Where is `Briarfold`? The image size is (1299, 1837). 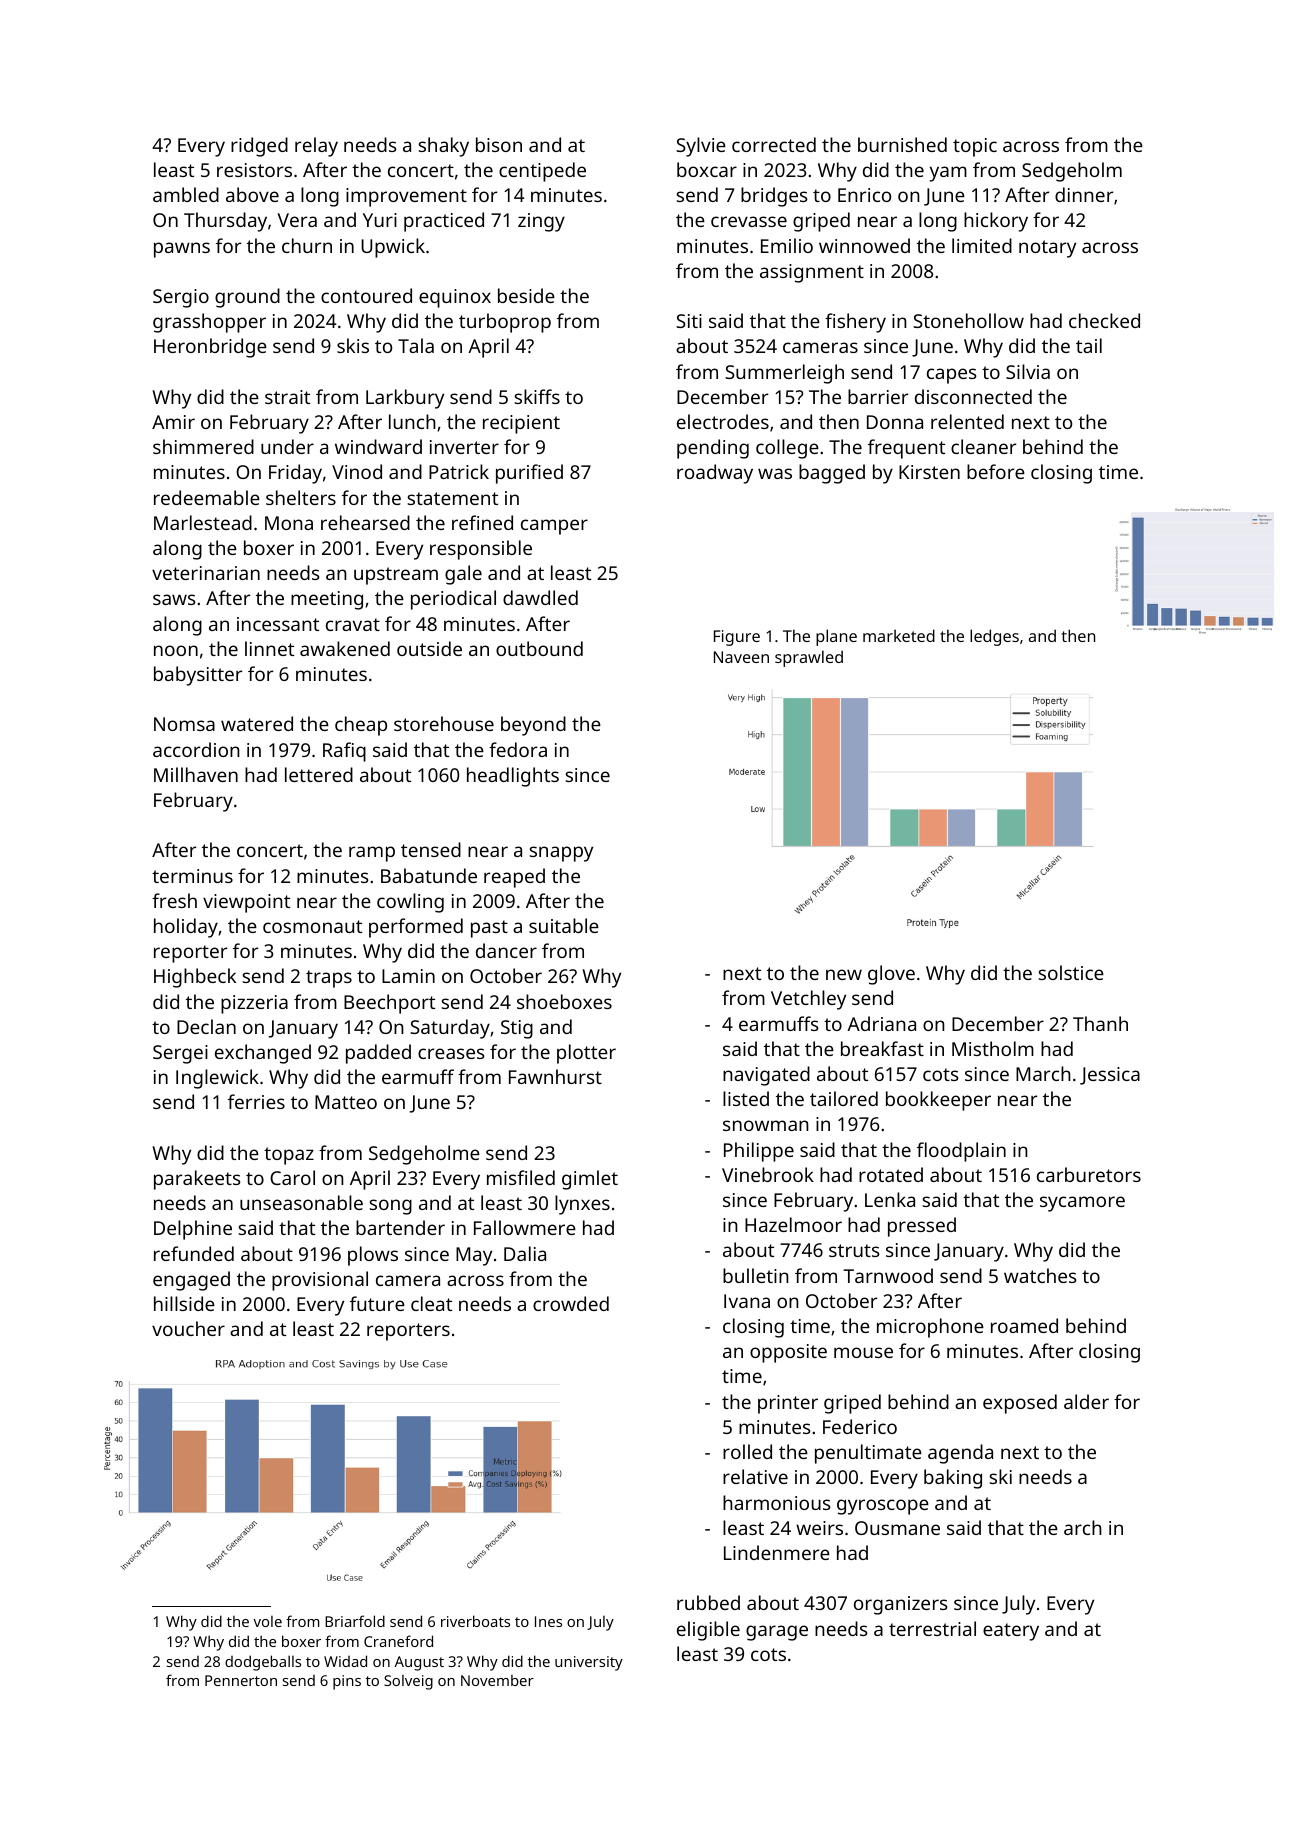 Briarfold is located at coordinates (355, 1621).
